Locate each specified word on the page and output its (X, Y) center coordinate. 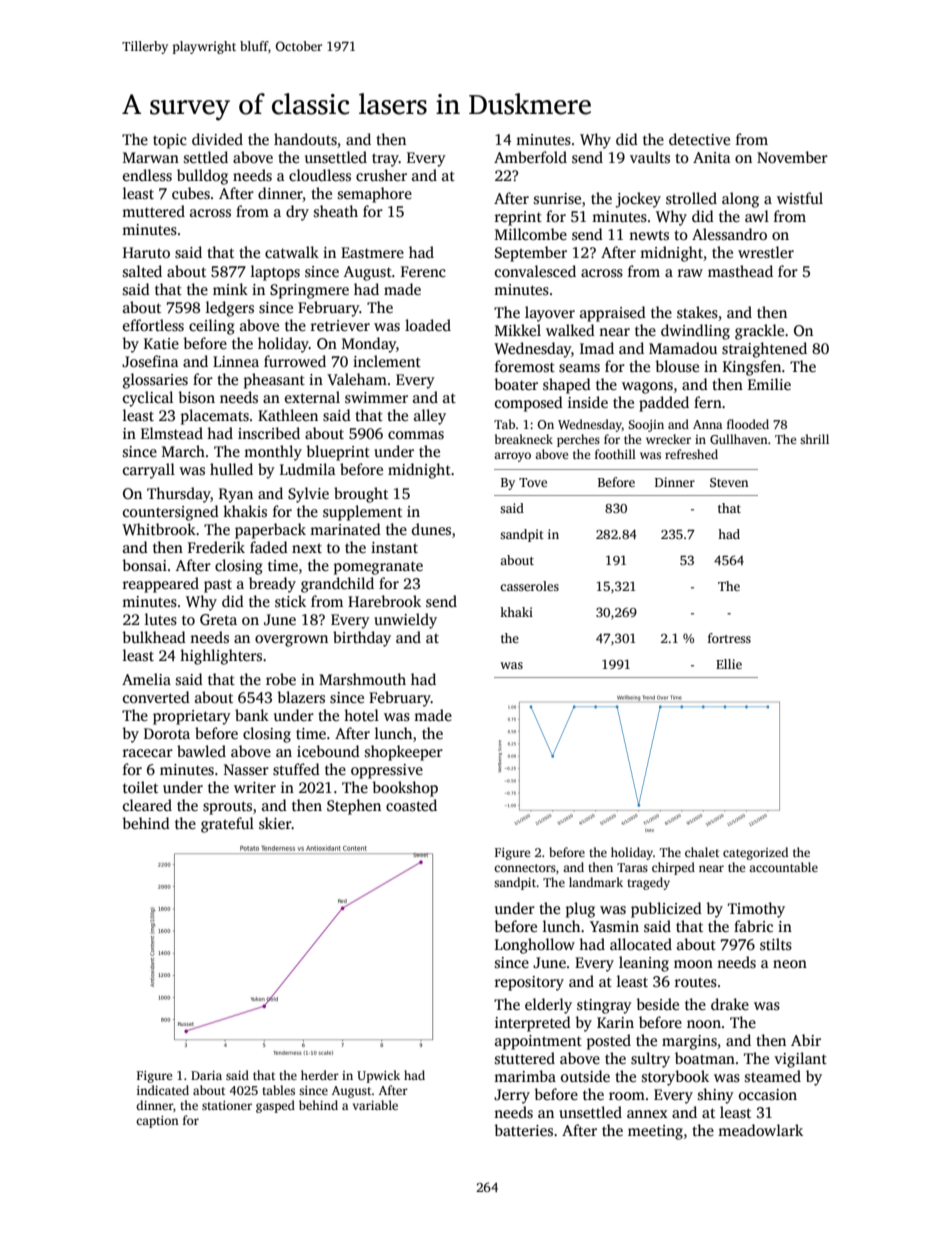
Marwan (151, 157)
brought (361, 495)
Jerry (512, 1096)
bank (252, 715)
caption (157, 1122)
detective (699, 139)
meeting (655, 1132)
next (307, 548)
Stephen (354, 807)
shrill (814, 439)
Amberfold (530, 157)
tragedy (648, 883)
